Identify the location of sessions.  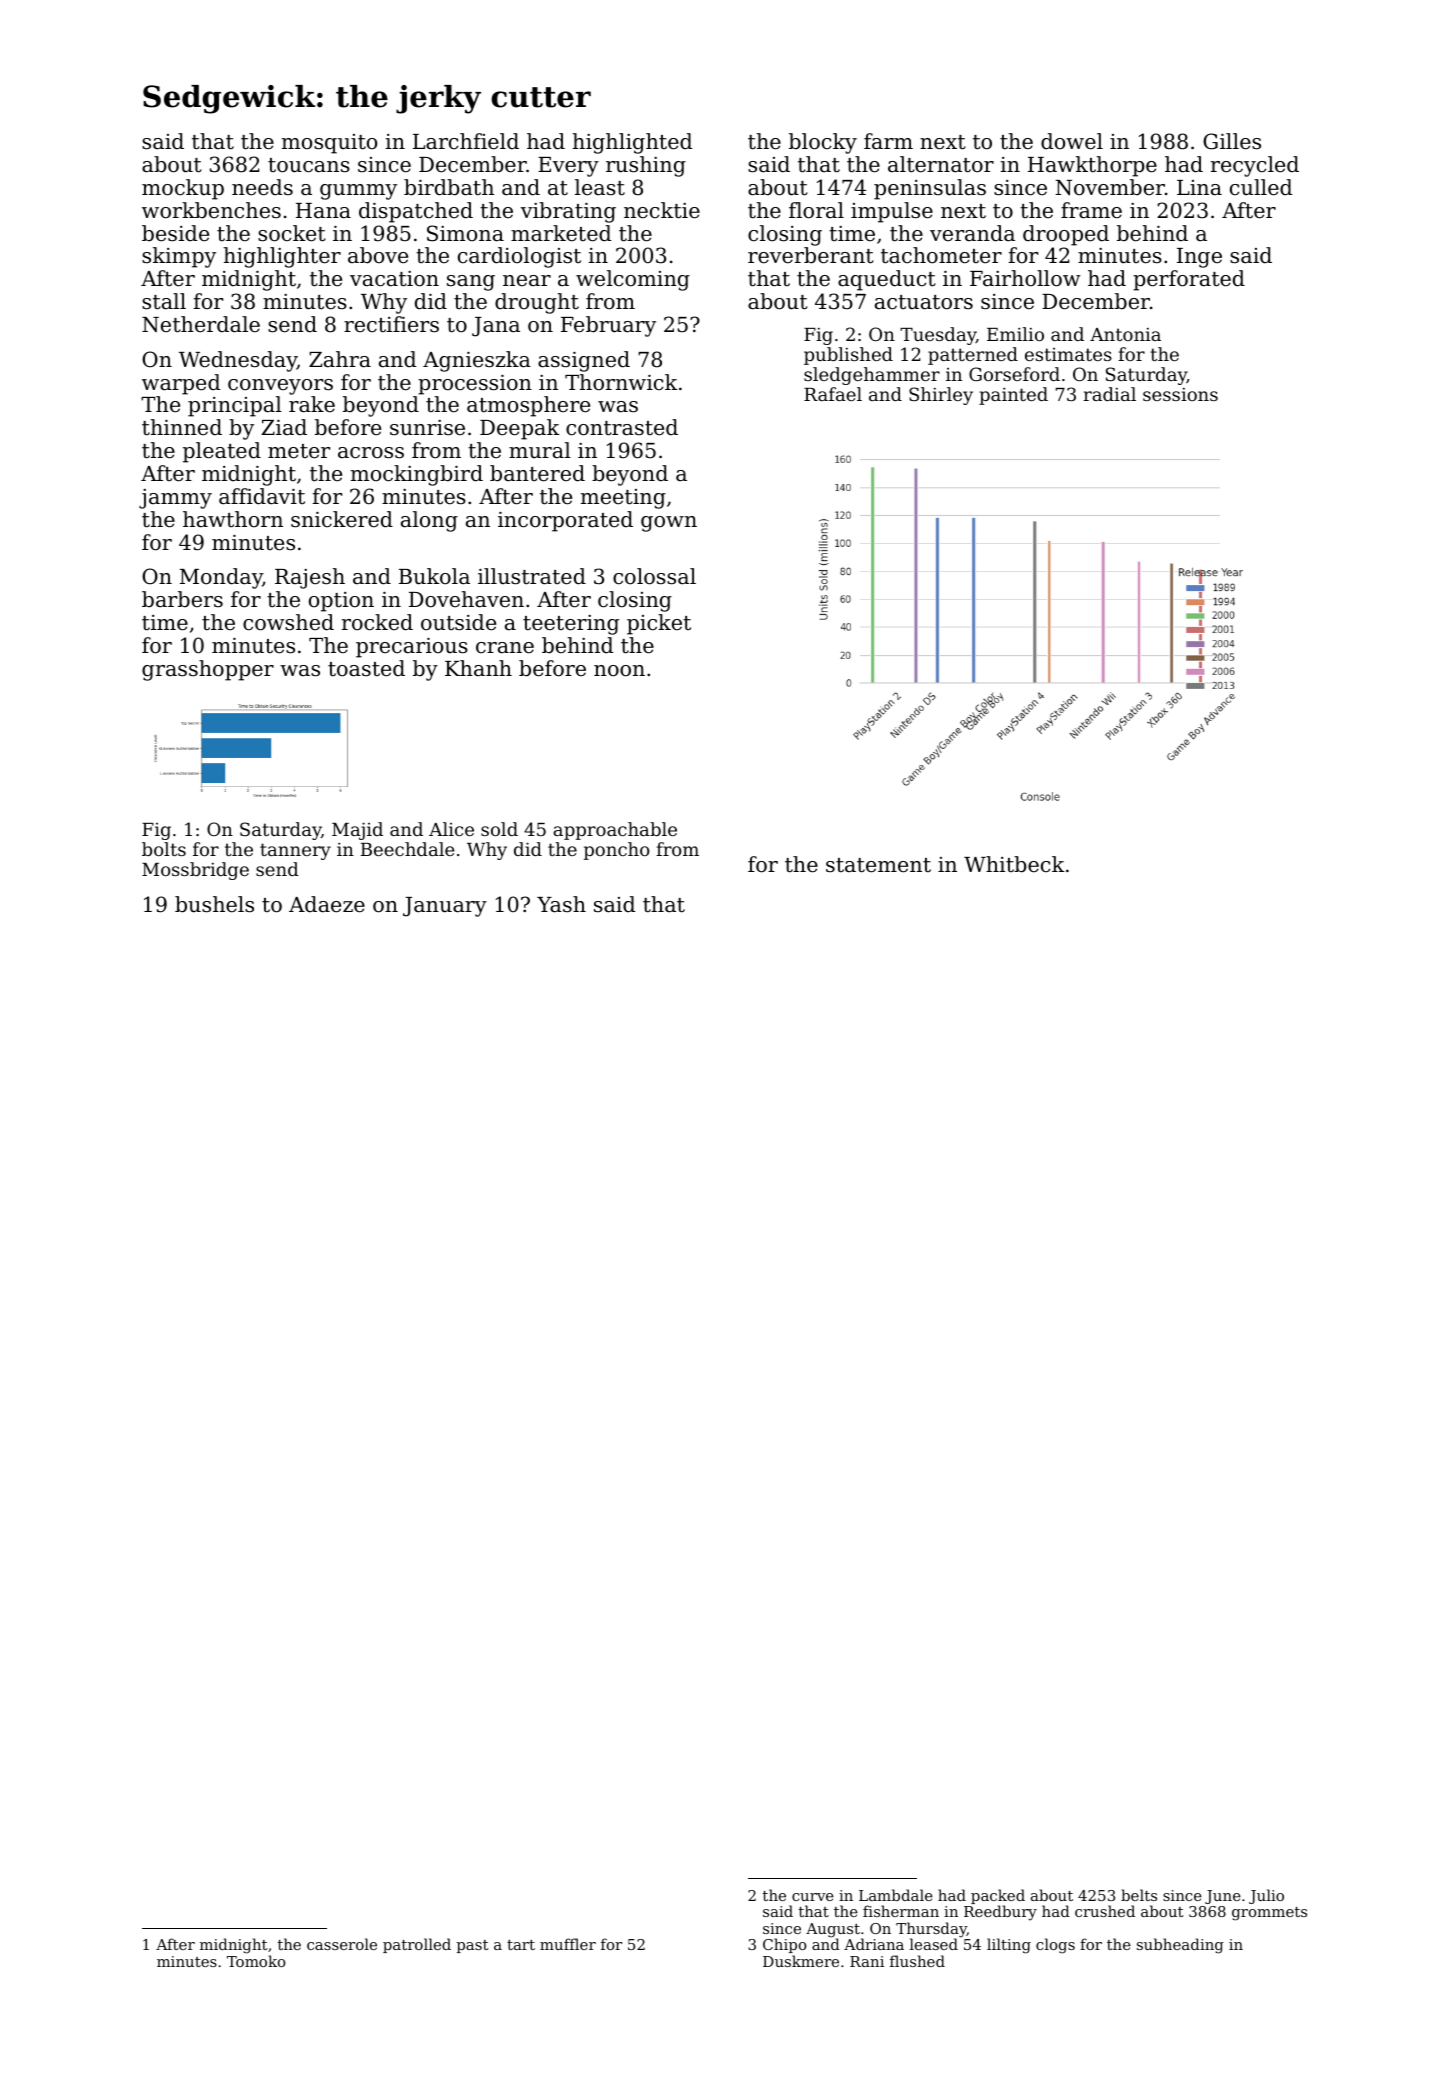
(1180, 394).
